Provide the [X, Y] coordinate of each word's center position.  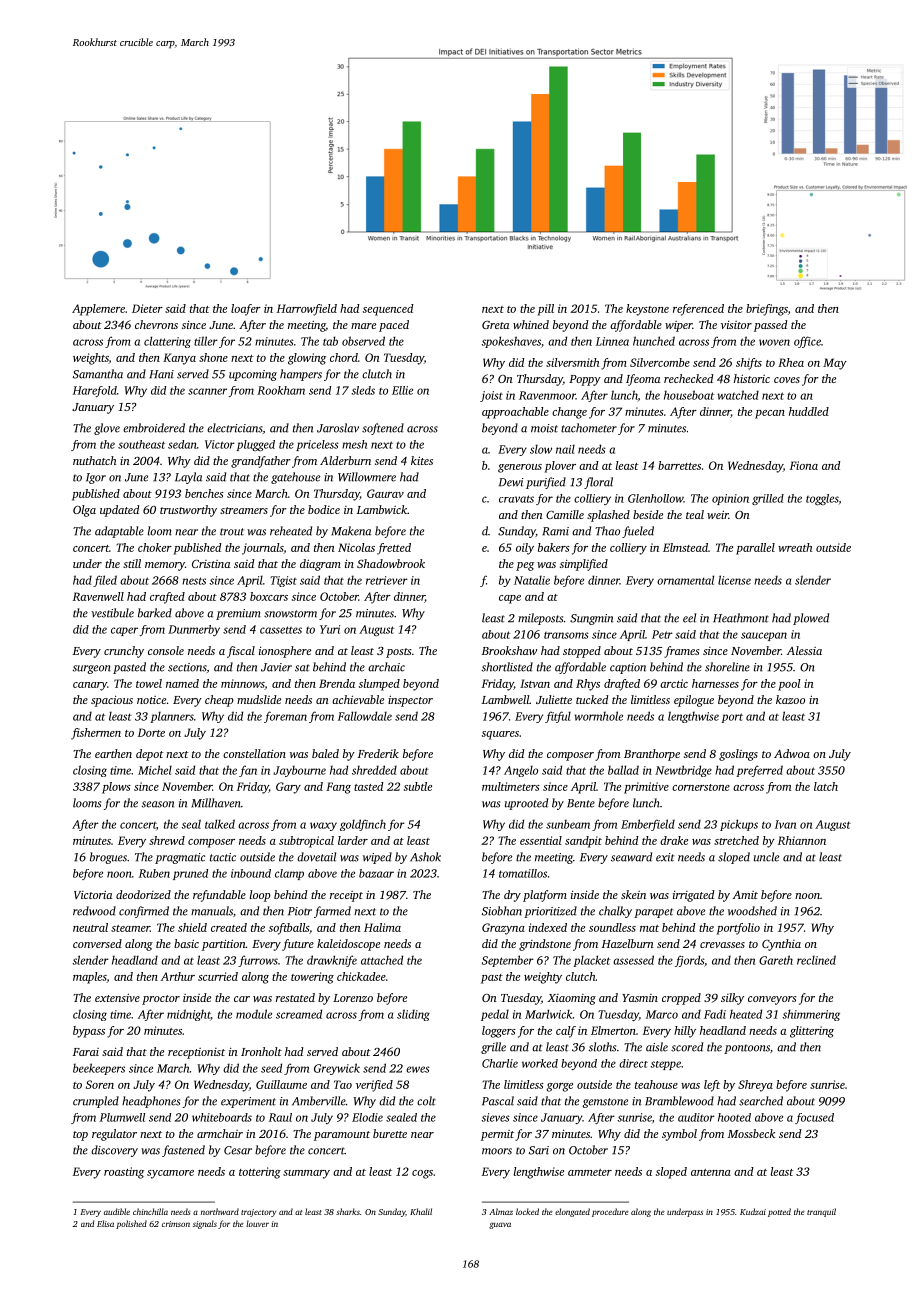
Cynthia [781, 945]
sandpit [583, 842]
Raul [280, 1117]
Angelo [521, 771]
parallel [755, 549]
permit [497, 1135]
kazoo [790, 699]
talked [220, 824]
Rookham [281, 390]
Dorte [151, 732]
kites [422, 460]
